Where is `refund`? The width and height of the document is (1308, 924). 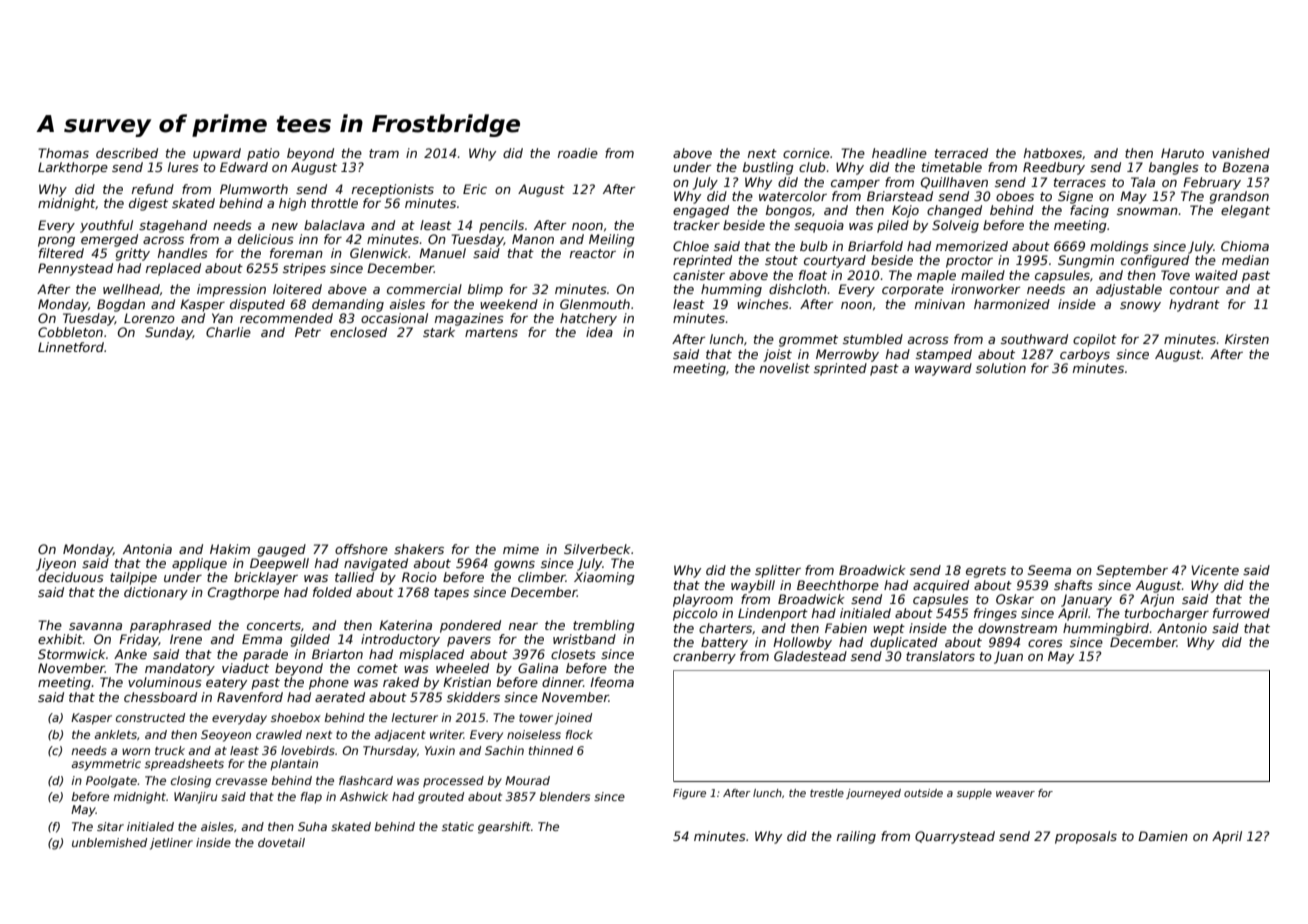 refund is located at coordinates (153, 189).
